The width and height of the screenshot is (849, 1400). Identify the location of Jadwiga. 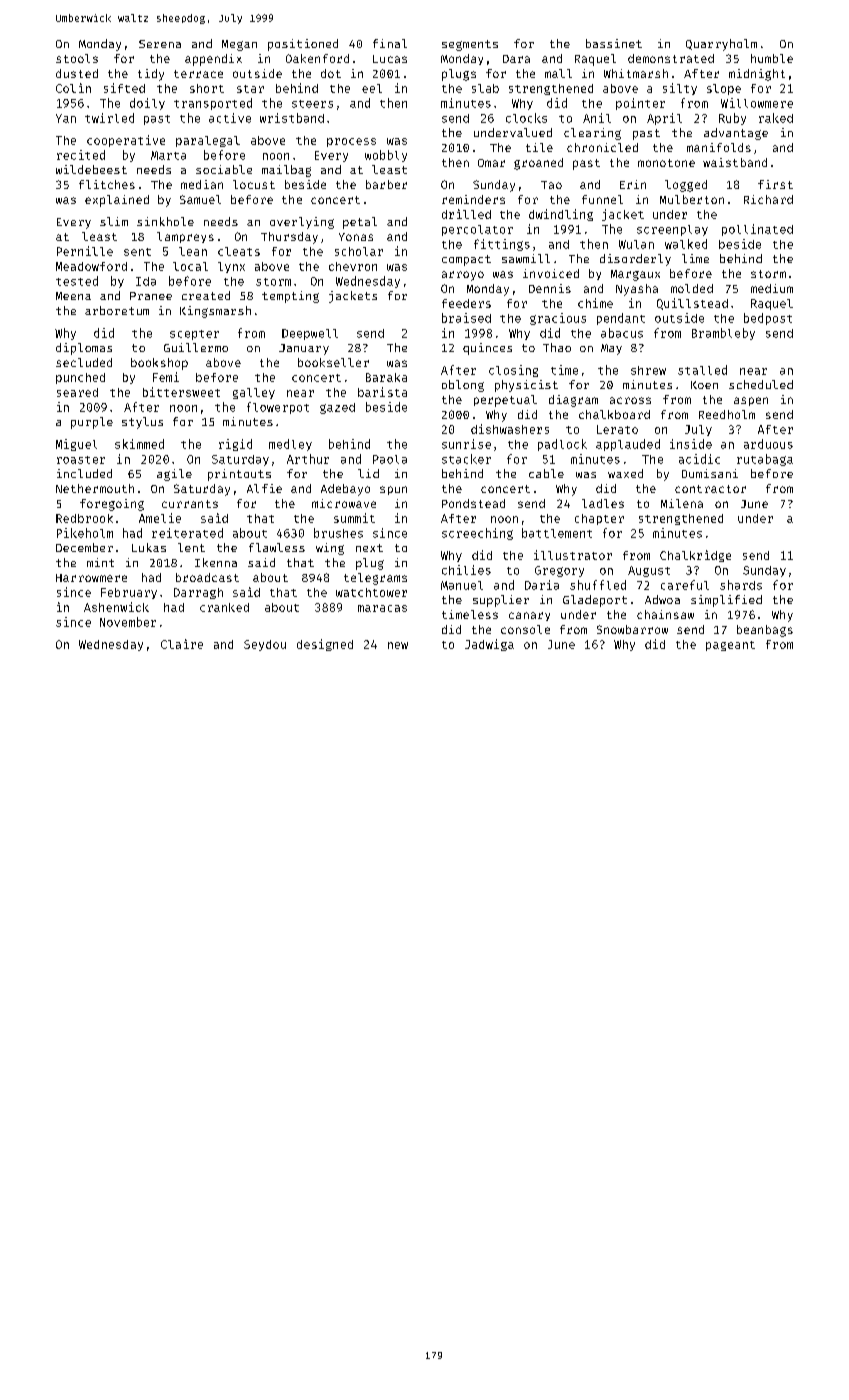
(489, 645).
